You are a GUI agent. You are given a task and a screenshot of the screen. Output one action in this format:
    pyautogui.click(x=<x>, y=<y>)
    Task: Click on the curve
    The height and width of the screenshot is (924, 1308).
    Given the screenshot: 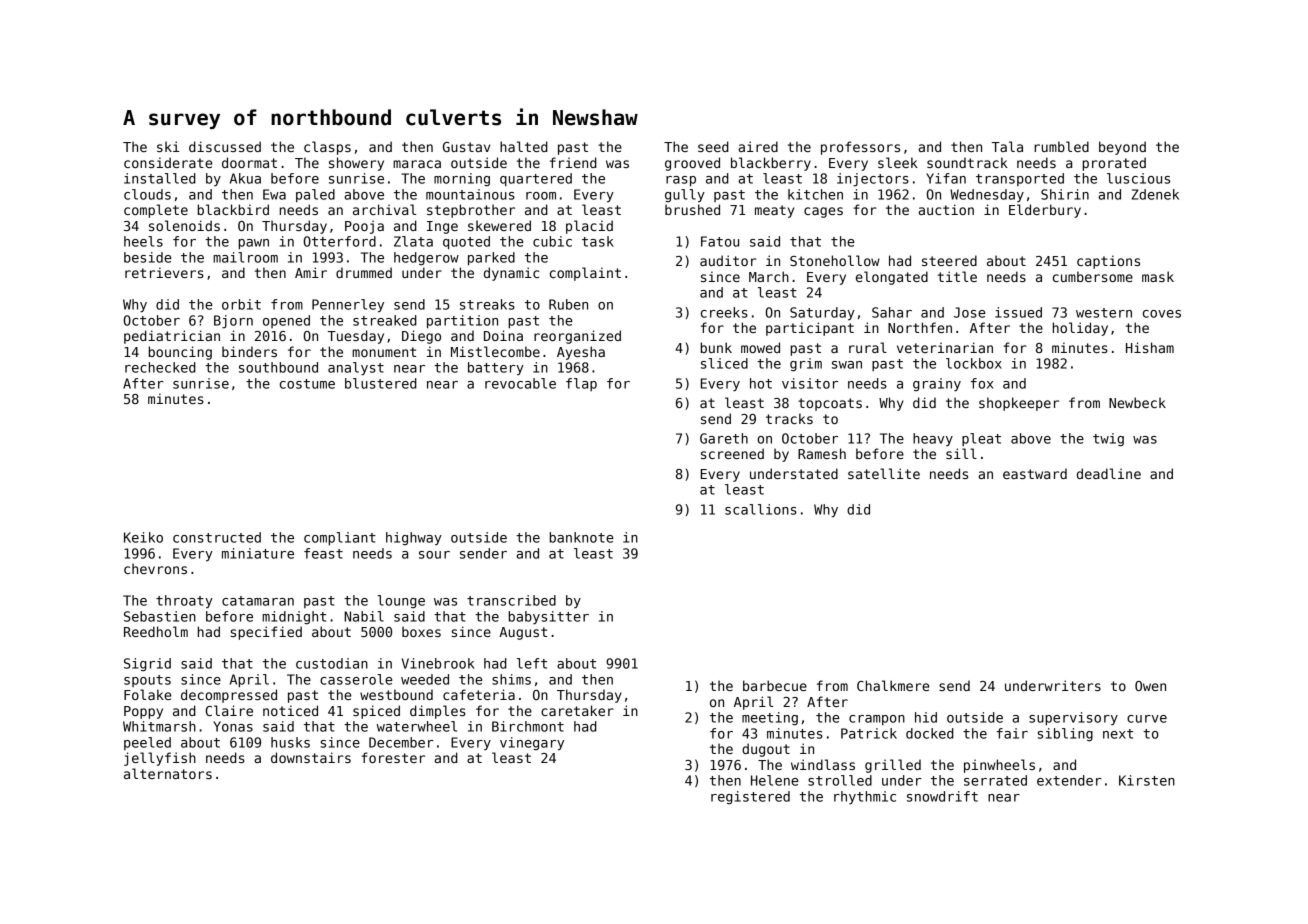 What is the action you would take?
    pyautogui.click(x=1147, y=719)
